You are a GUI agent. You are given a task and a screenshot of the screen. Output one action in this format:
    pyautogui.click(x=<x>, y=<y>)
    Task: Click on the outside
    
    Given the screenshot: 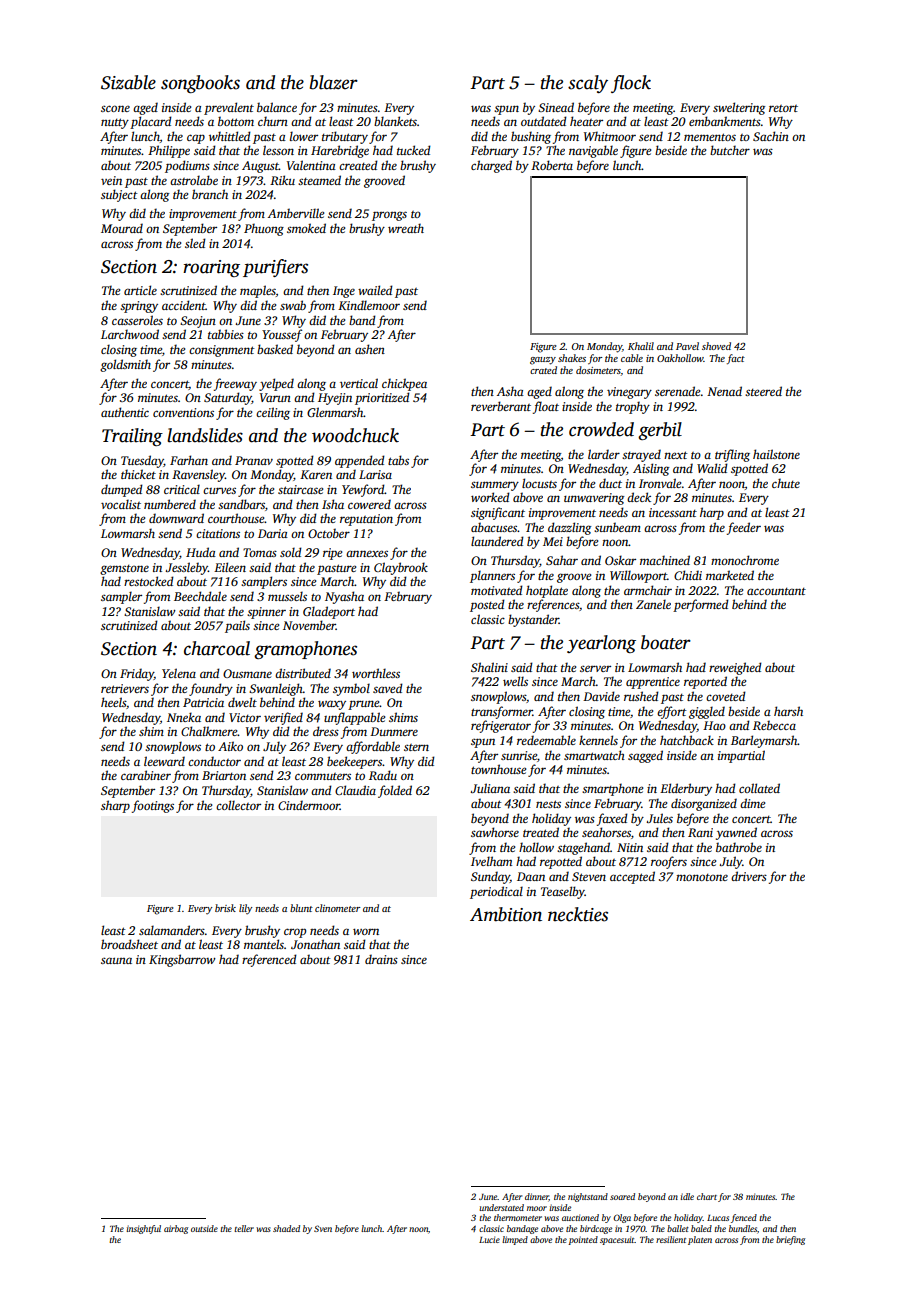 What is the action you would take?
    pyautogui.click(x=204, y=1228)
